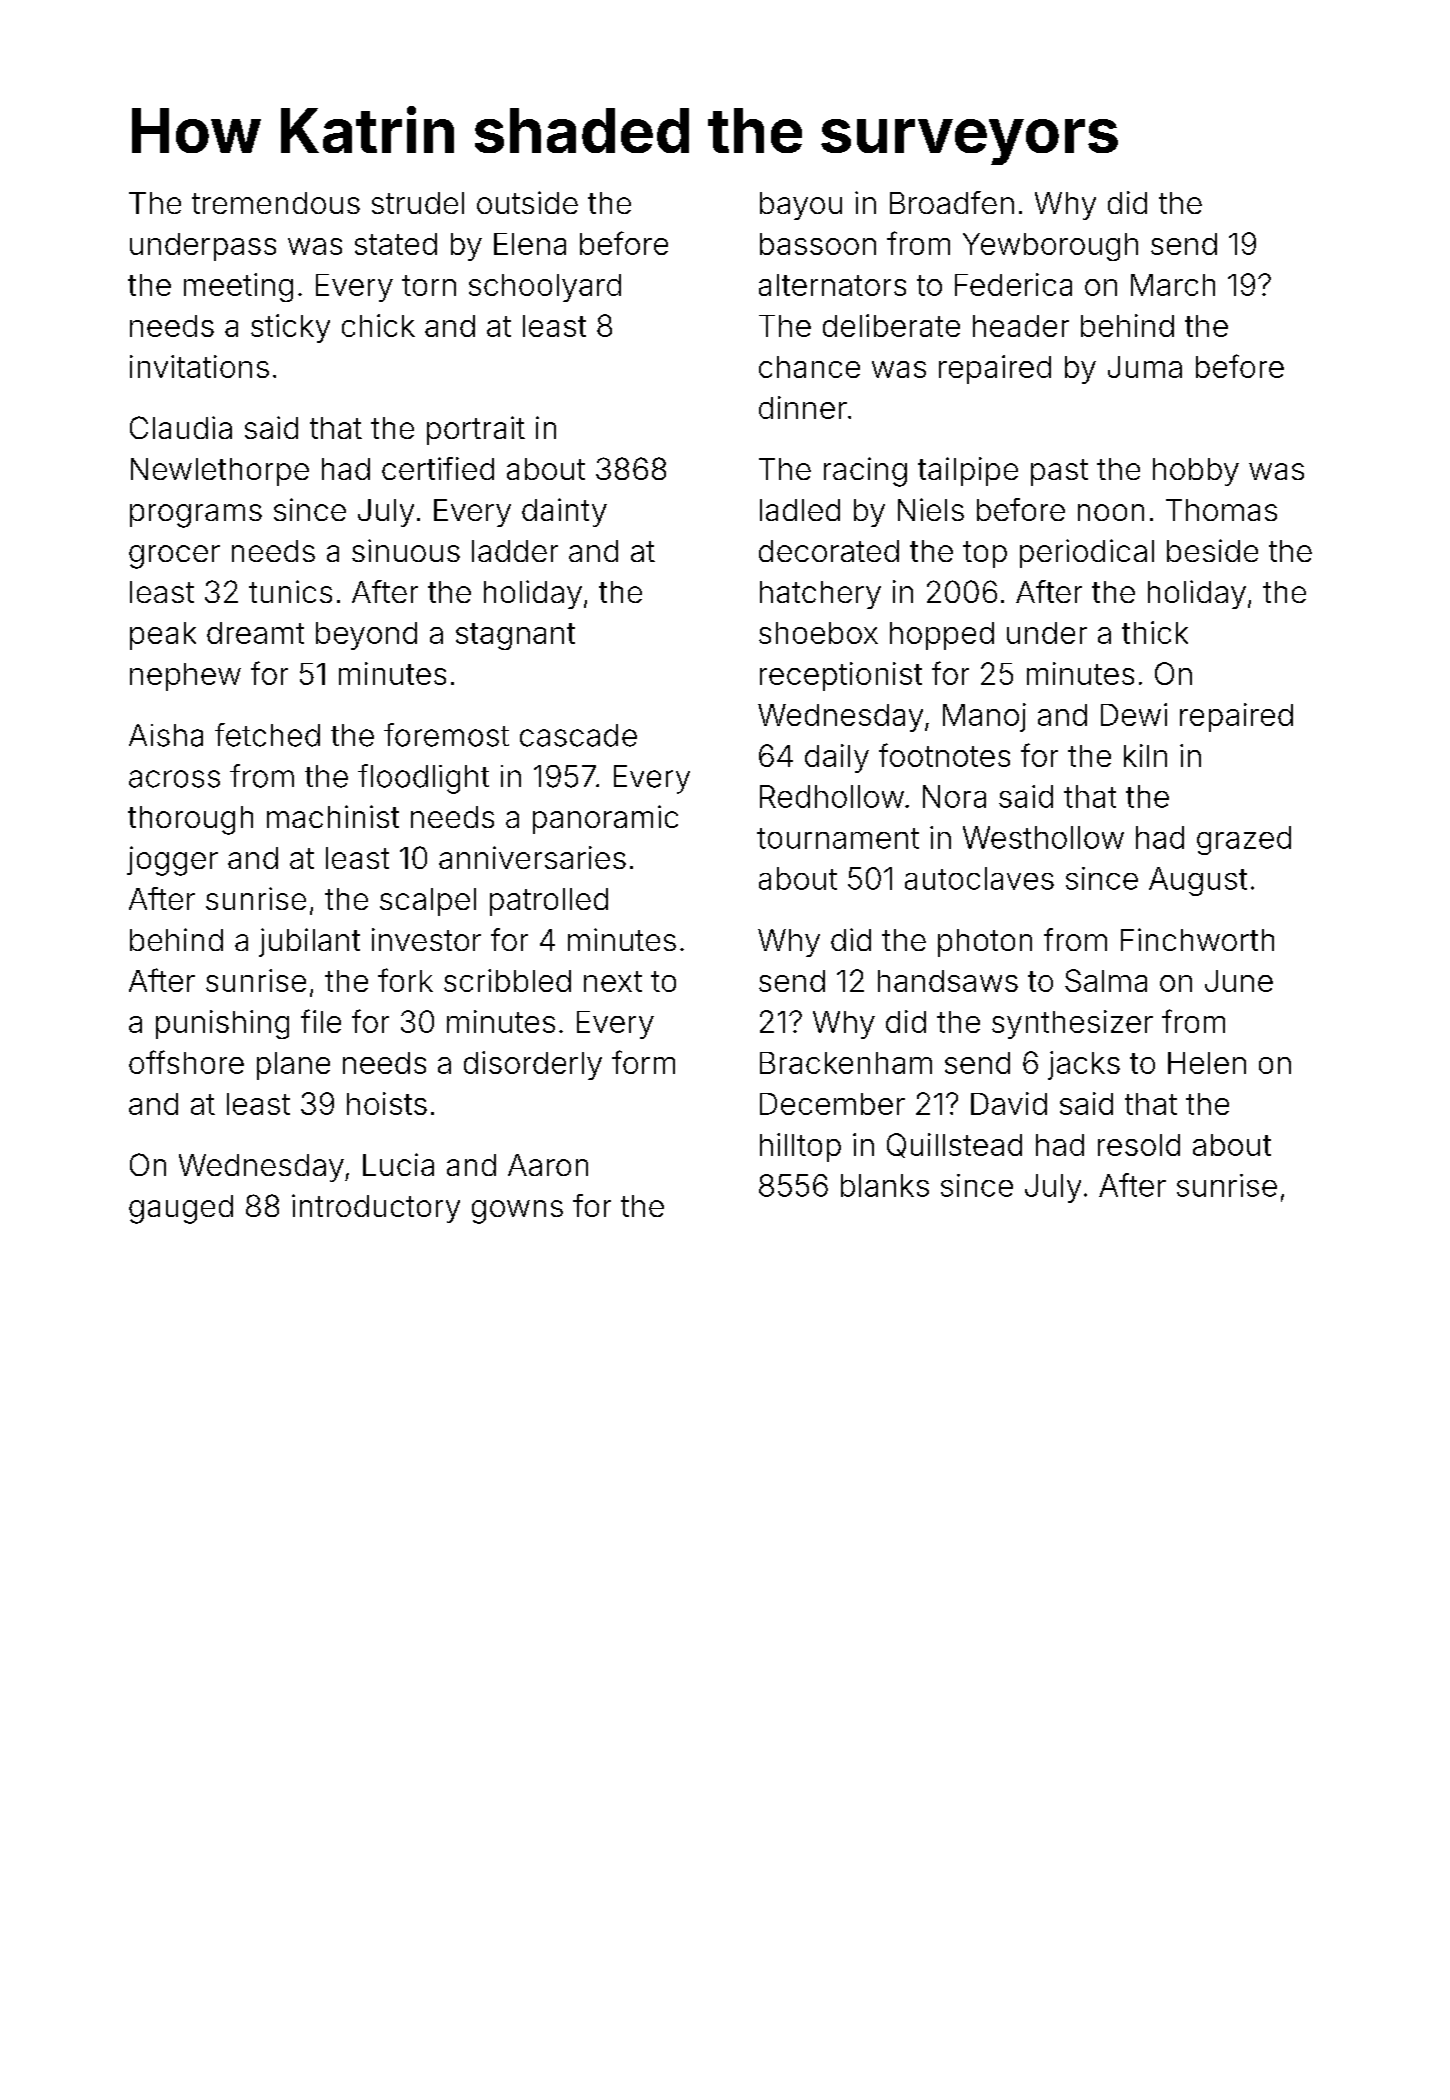 This image has width=1450, height=2100. I want to click on photon, so click(985, 943).
